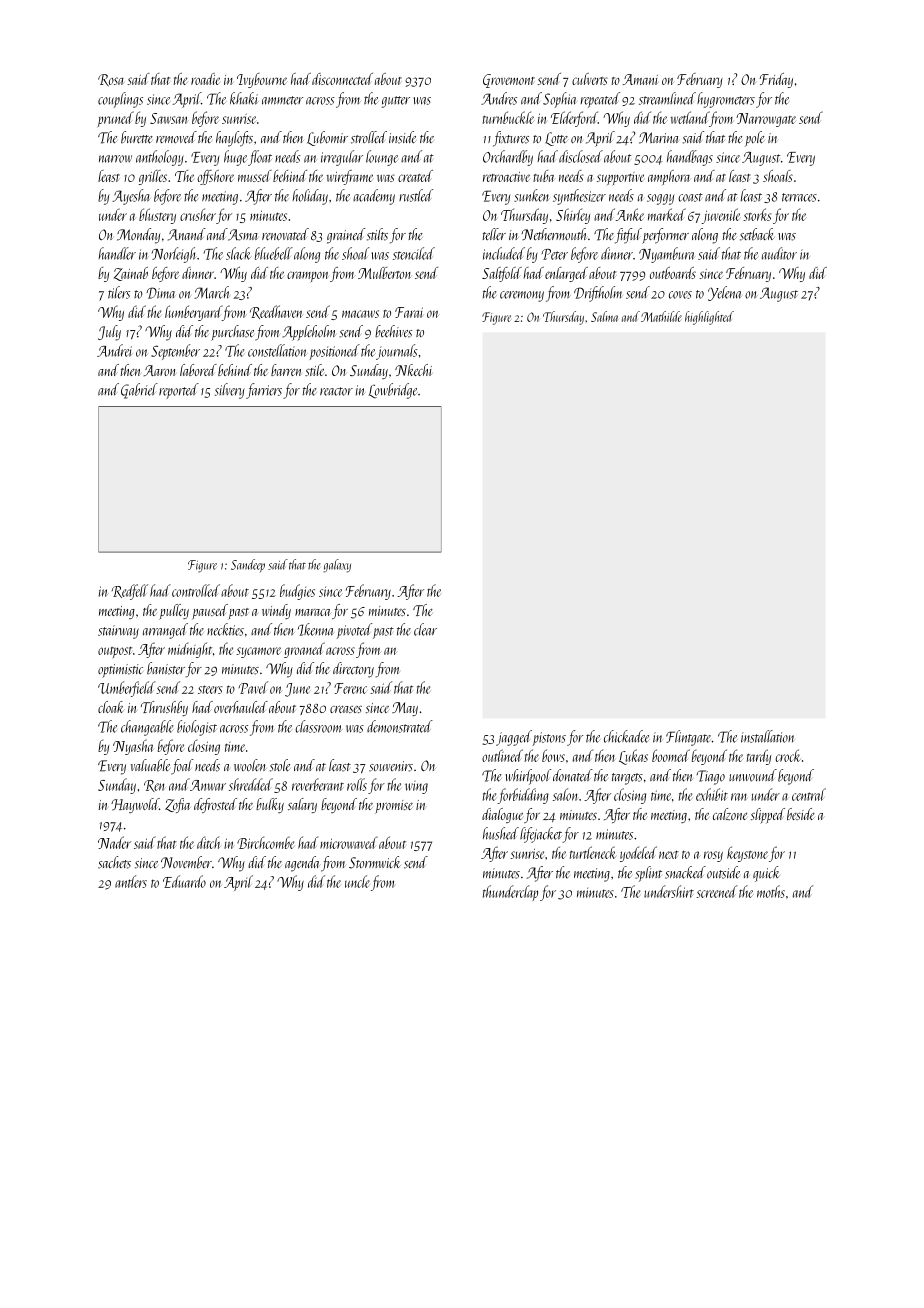 The height and width of the image is (1308, 924). What do you see at coordinates (111, 80) in the image?
I see `Rosa` at bounding box center [111, 80].
